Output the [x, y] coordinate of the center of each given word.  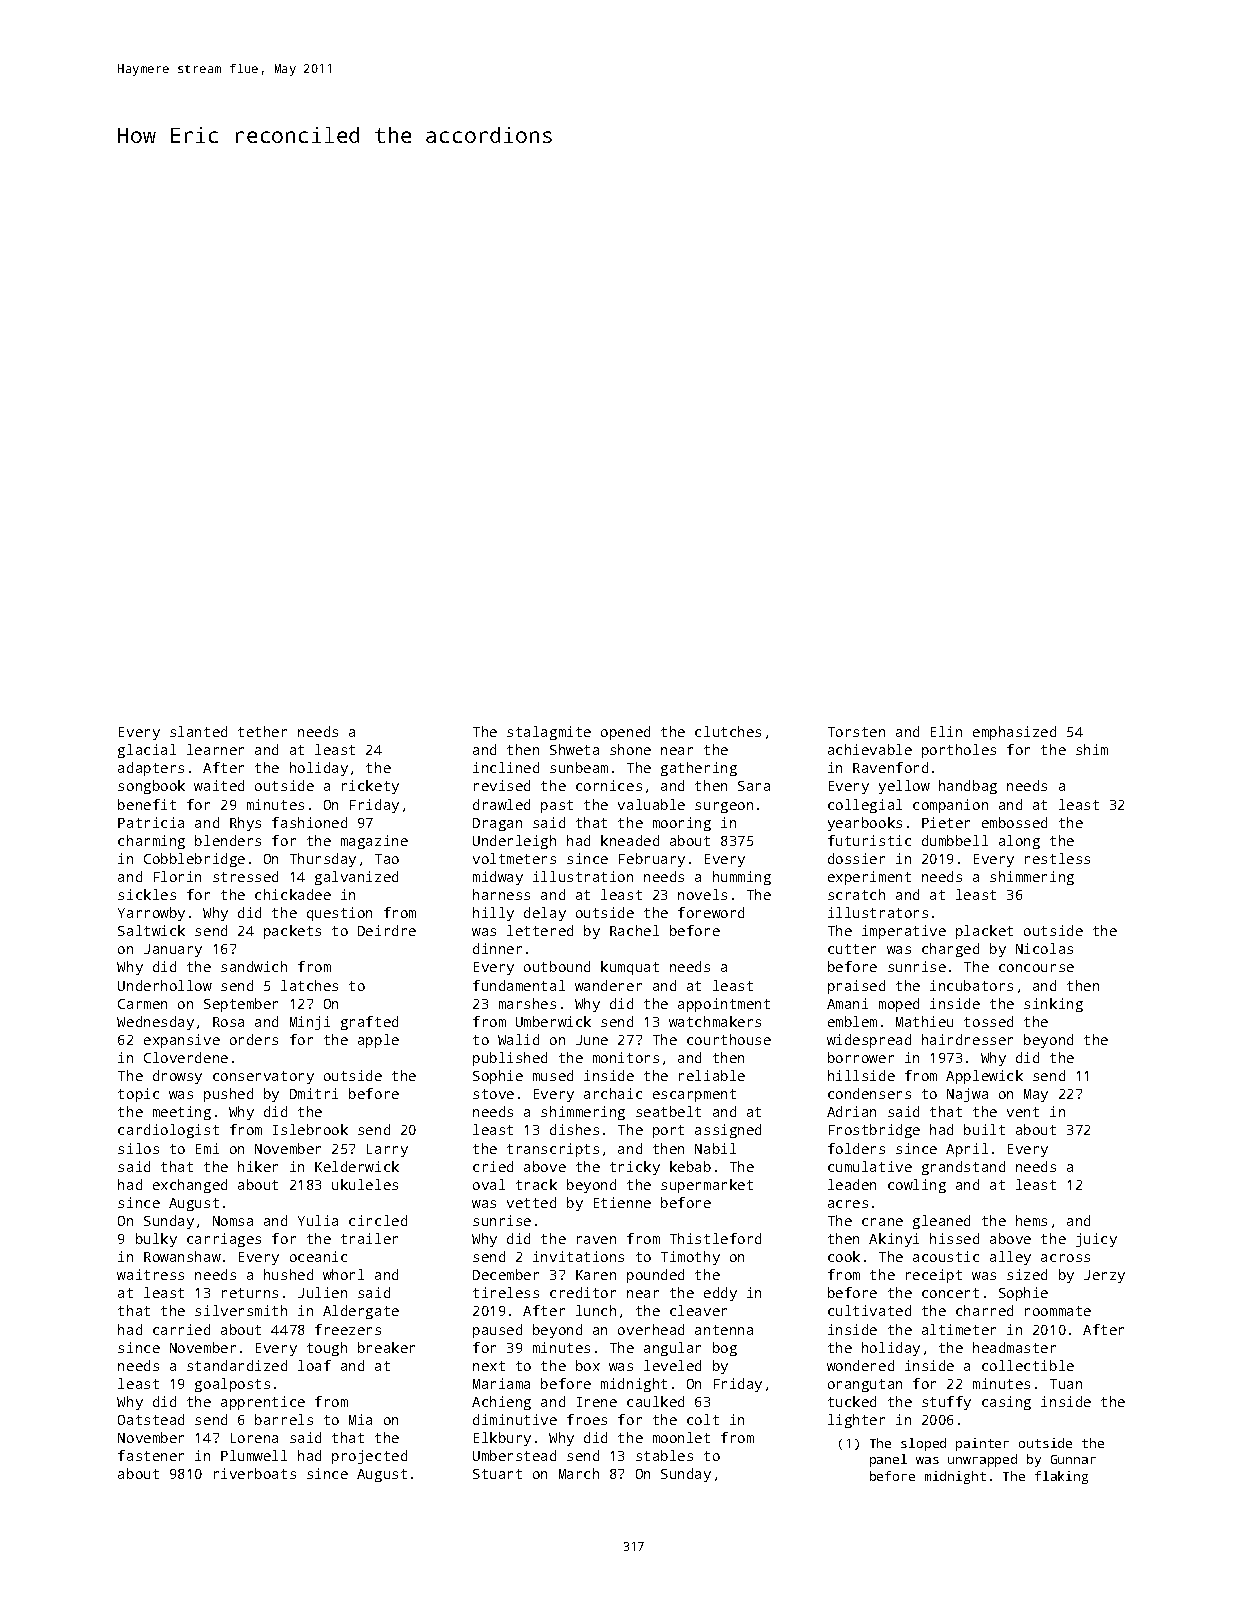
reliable [712, 1075]
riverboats [255, 1473]
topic [138, 1095]
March [579, 1473]
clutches [728, 731]
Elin [946, 731]
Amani [847, 1003]
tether [262, 731]
